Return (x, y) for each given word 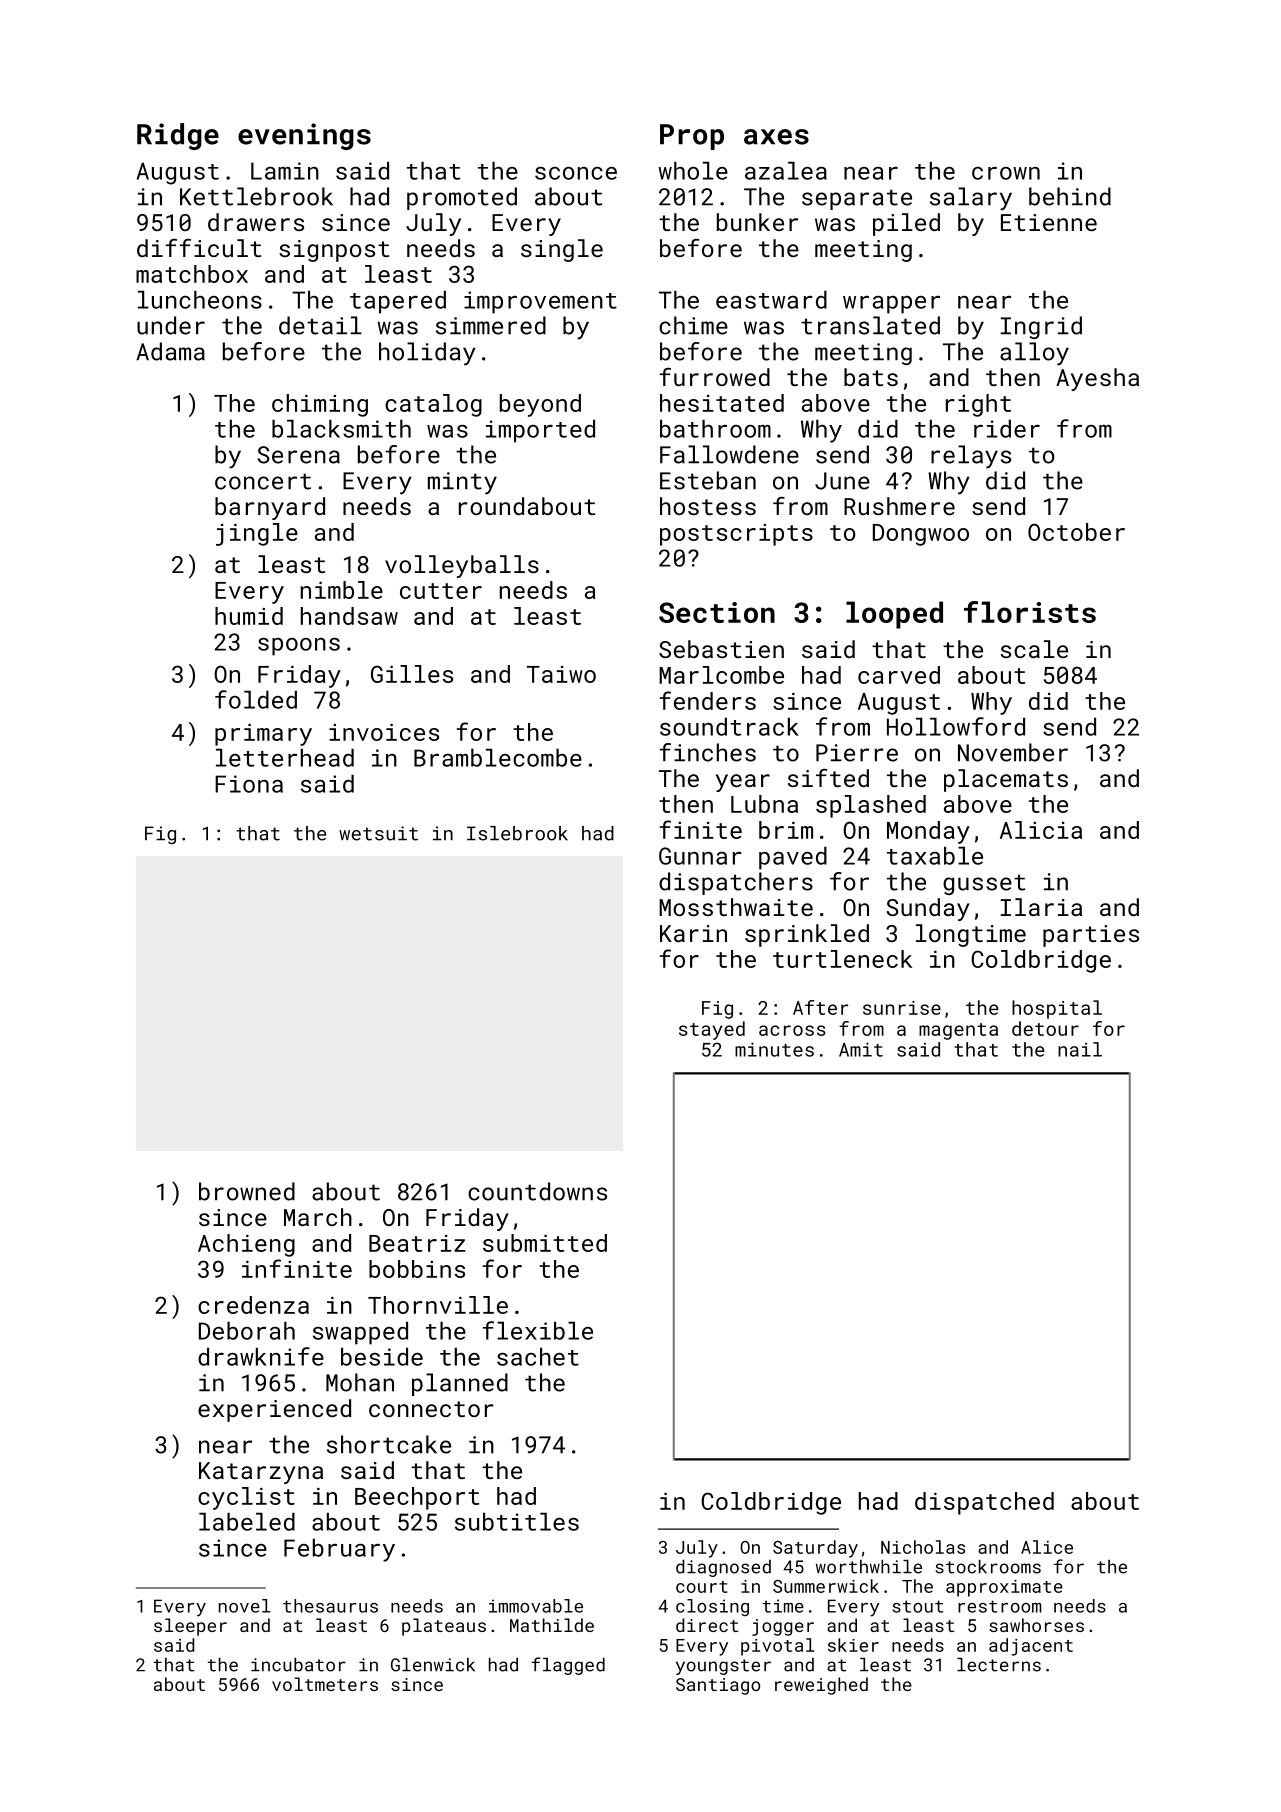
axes (776, 137)
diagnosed (723, 1568)
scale (1034, 649)
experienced (274, 1410)
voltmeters (325, 1684)
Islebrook (517, 833)
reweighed (821, 1686)
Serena (299, 455)
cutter (441, 591)
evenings (304, 136)
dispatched (984, 1503)
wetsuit (378, 833)
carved (899, 675)
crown (1006, 173)
